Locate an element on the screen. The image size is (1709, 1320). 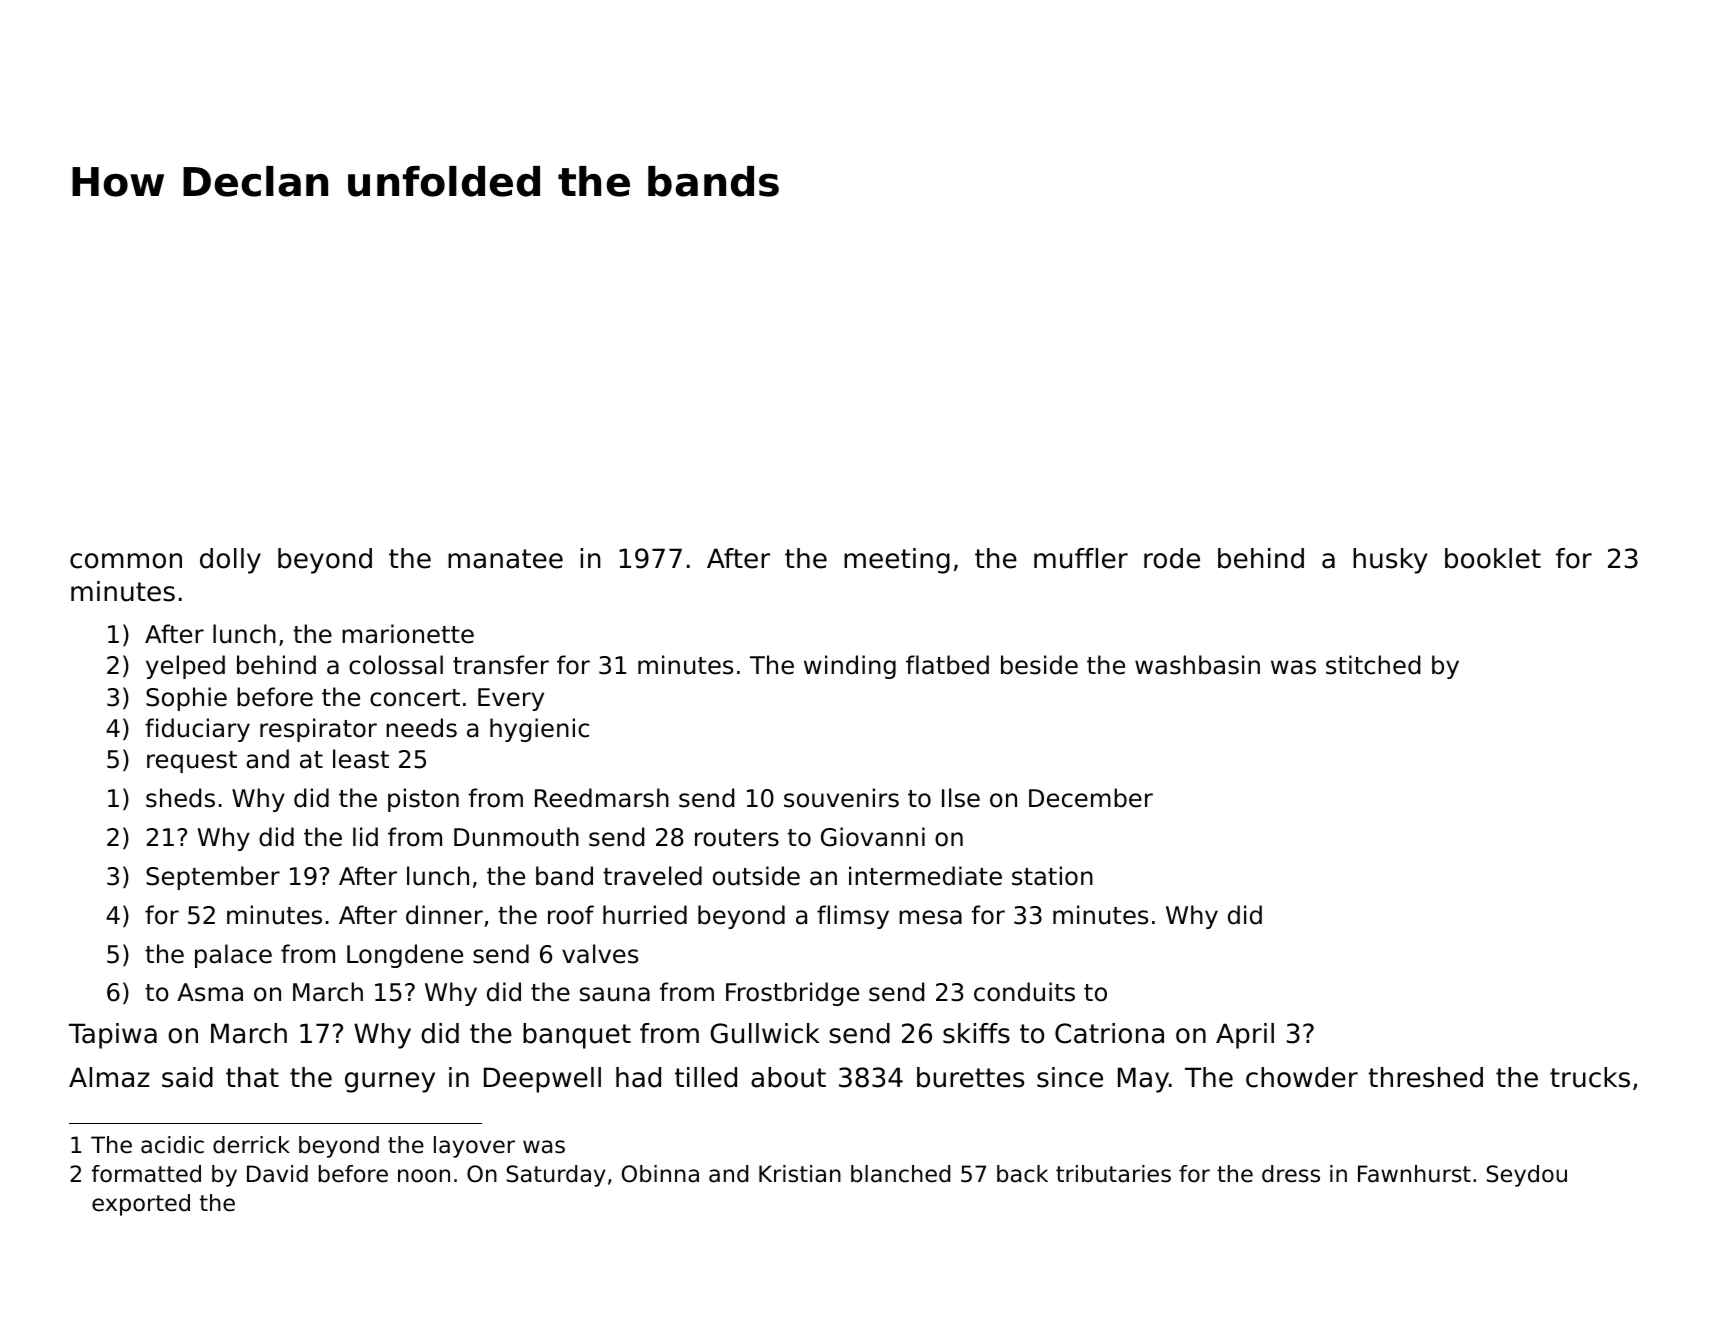
sheds is located at coordinates (180, 798).
